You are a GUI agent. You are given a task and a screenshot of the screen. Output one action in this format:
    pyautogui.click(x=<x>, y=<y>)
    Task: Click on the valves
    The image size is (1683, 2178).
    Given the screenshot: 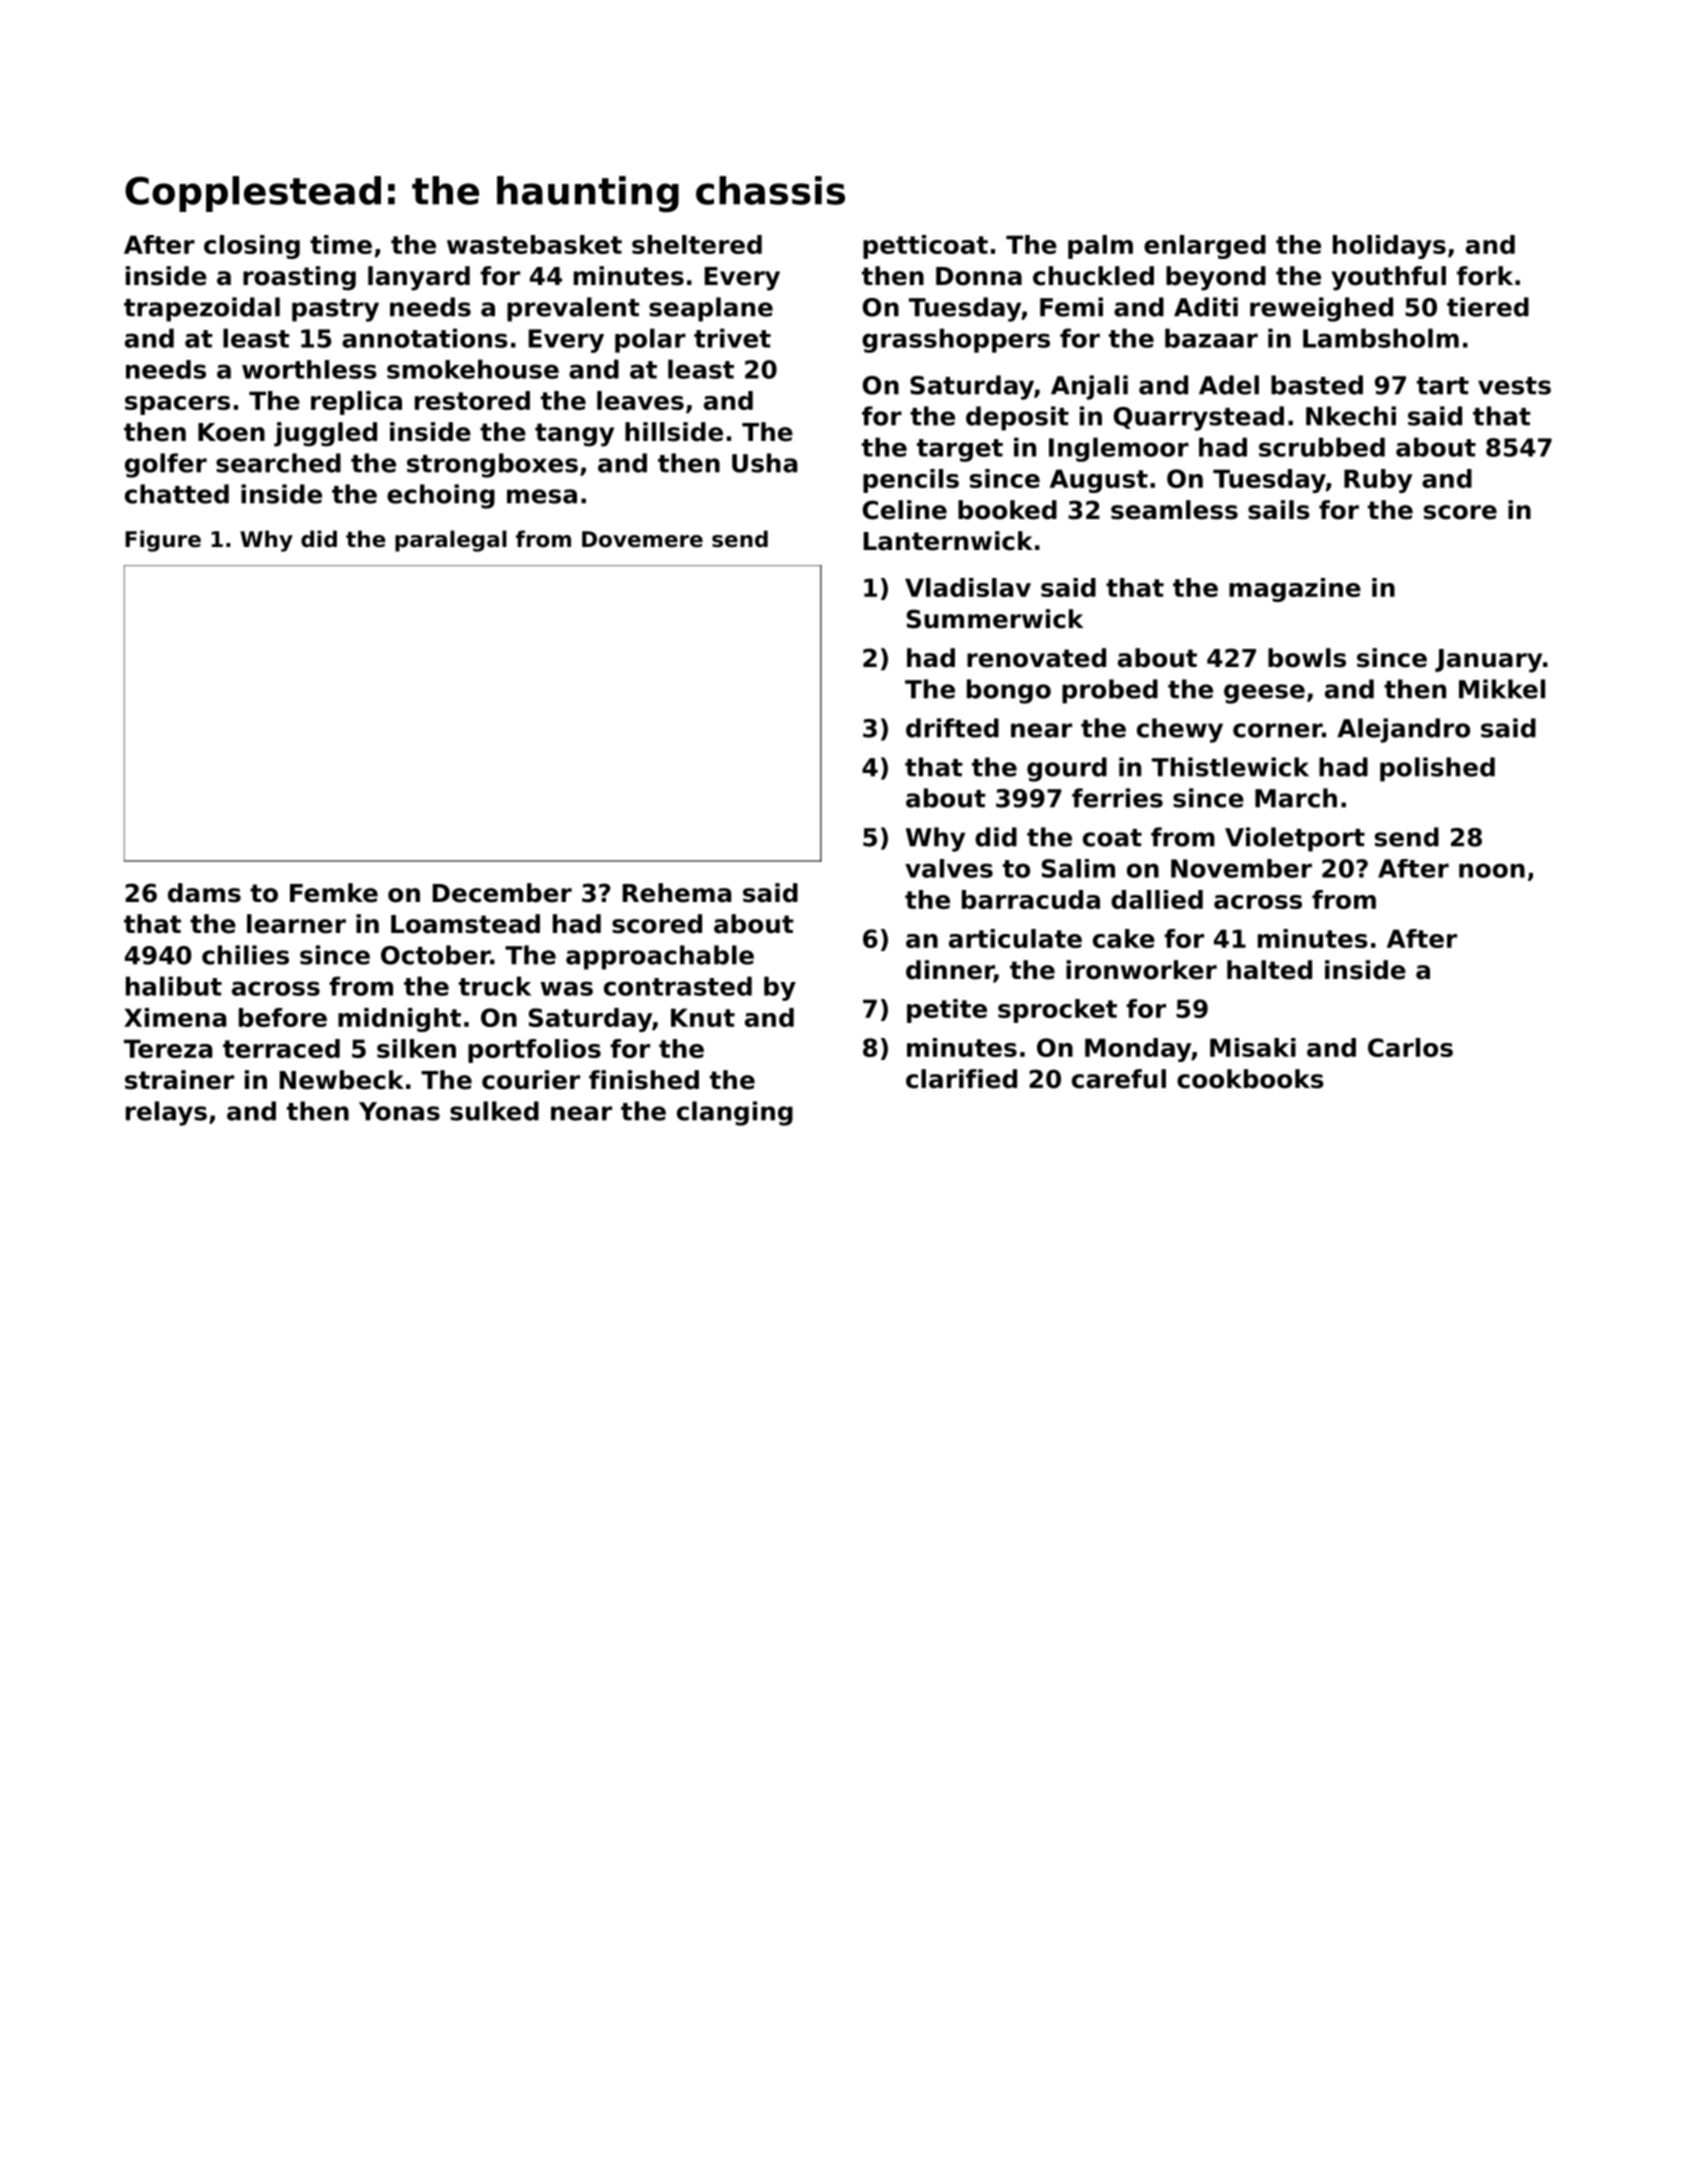 What is the action you would take?
    pyautogui.click(x=949, y=868)
